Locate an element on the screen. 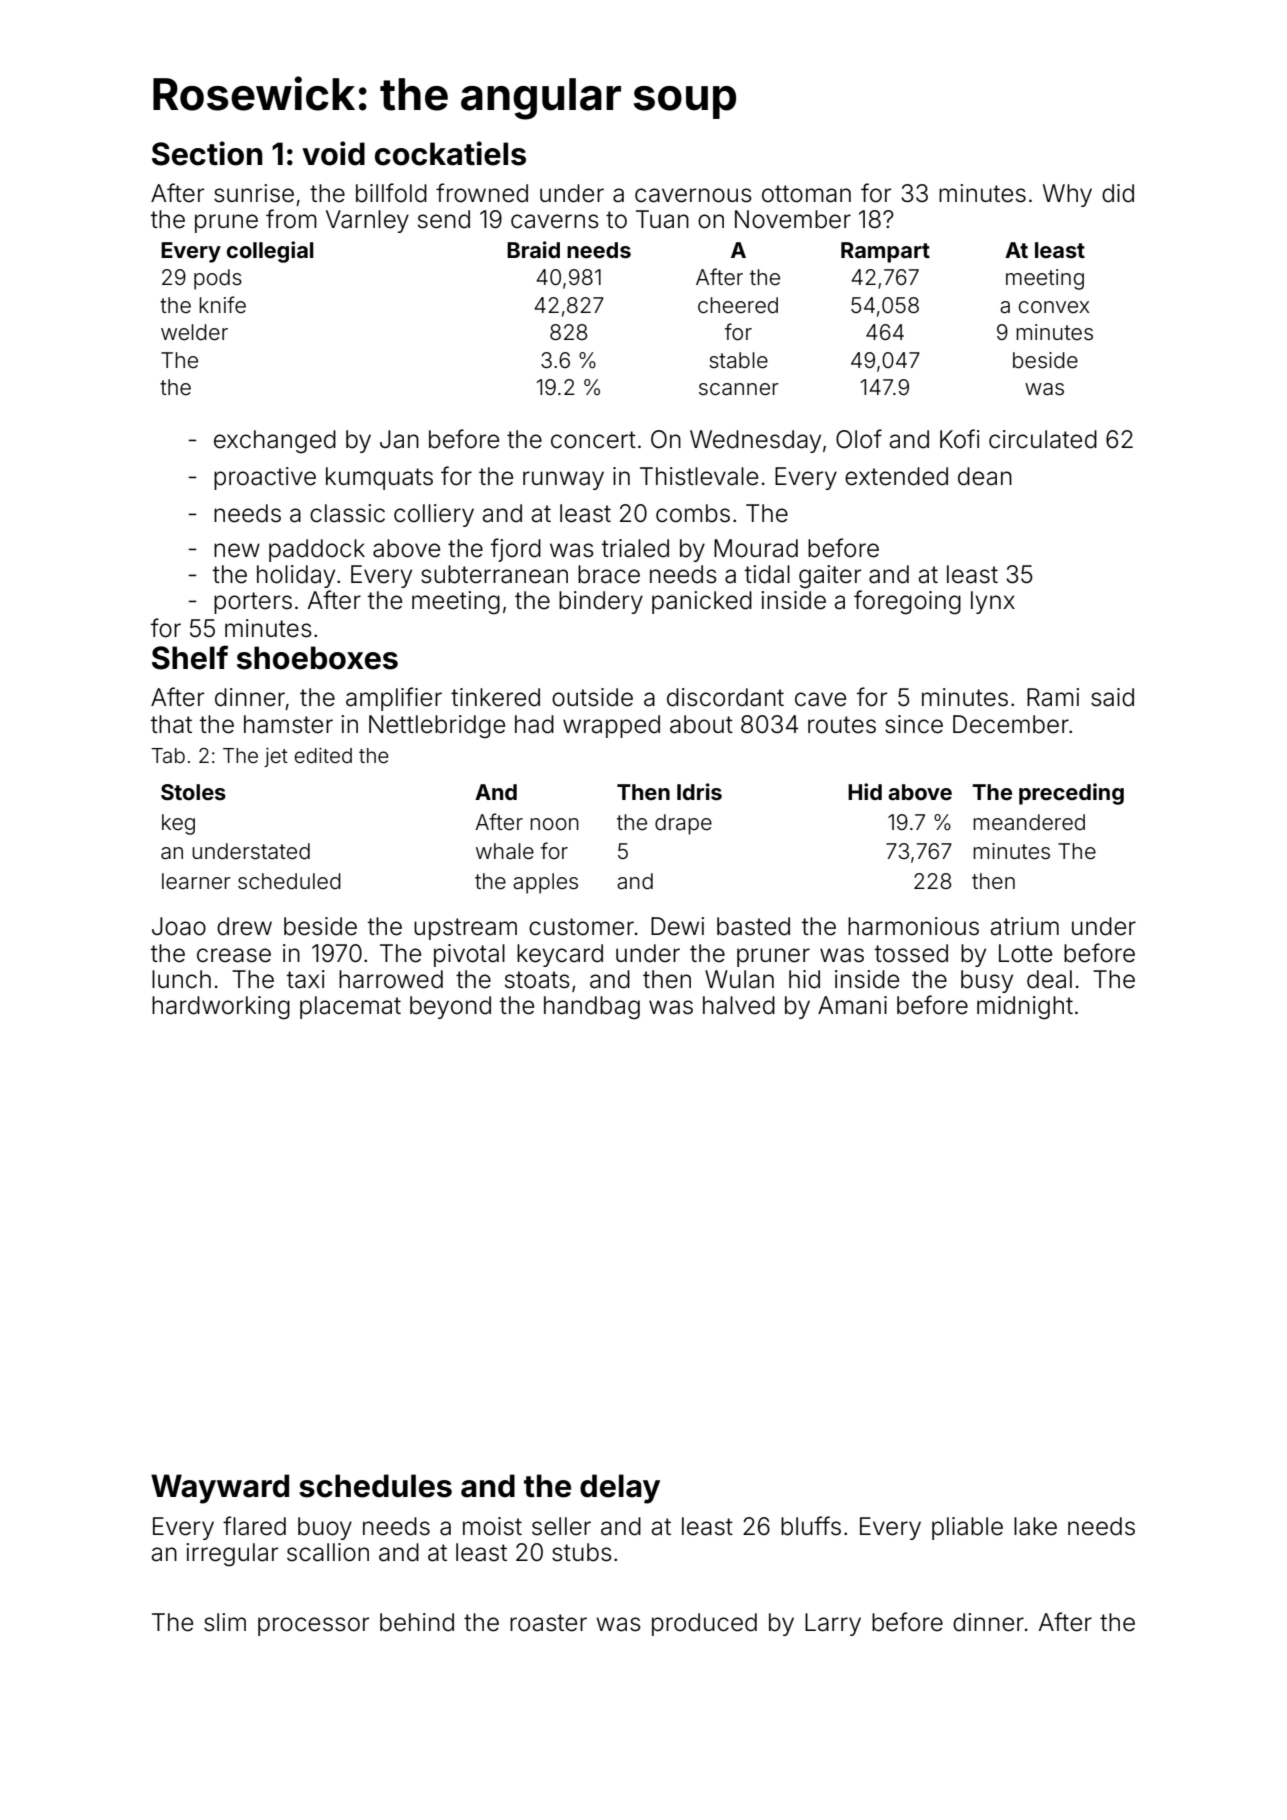 The image size is (1287, 1820). circulated is located at coordinates (1043, 439).
